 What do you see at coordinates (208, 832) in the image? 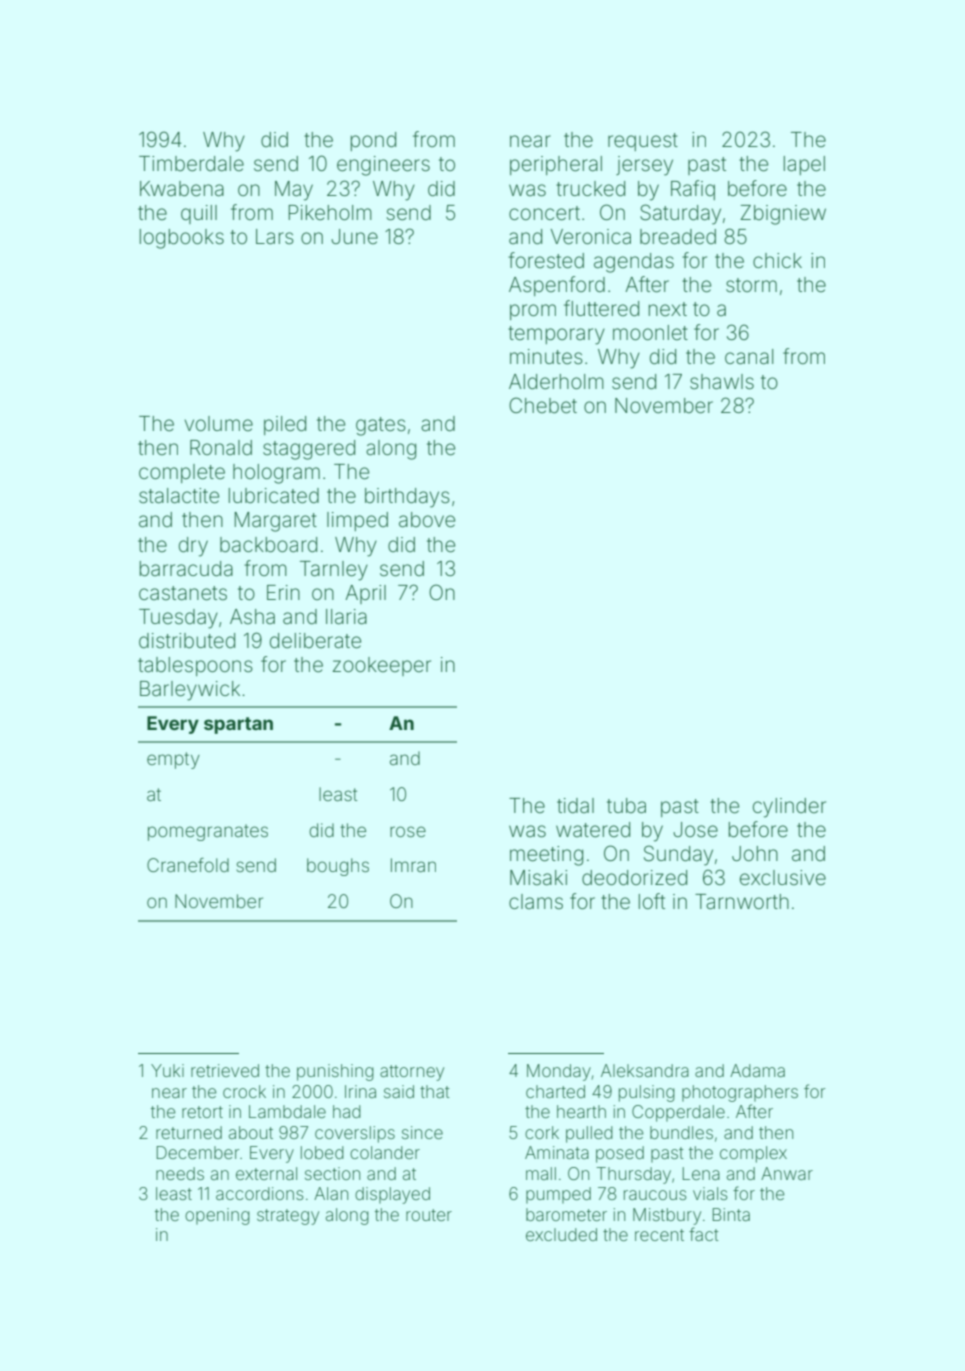
I see `pomegranates` at bounding box center [208, 832].
